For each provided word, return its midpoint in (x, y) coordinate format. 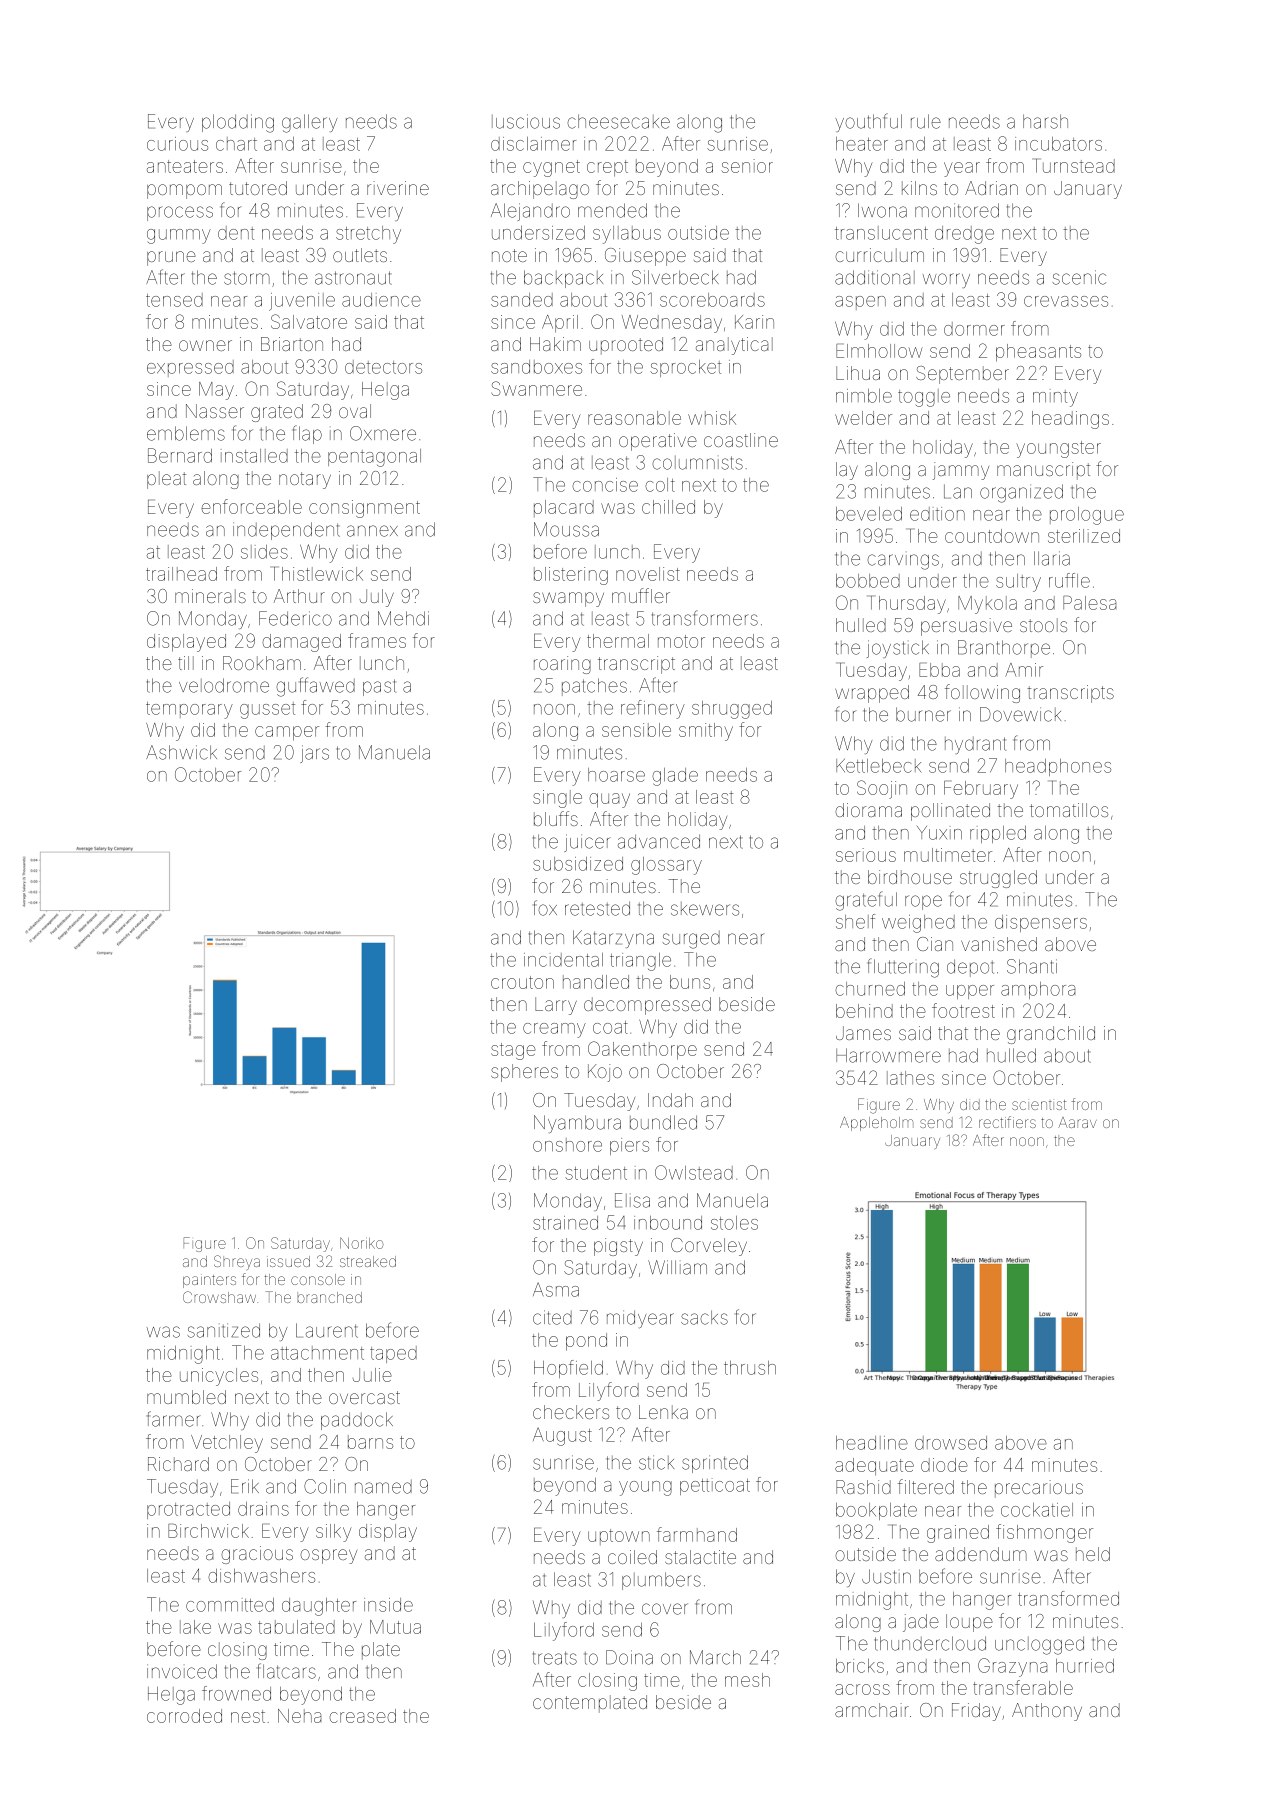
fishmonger (1044, 1533)
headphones (1058, 767)
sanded (522, 300)
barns (370, 1442)
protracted (188, 1510)
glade (675, 777)
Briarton (292, 344)
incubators (1058, 144)
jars (314, 754)
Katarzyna (613, 939)
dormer (974, 329)
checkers (571, 1412)
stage (513, 1051)
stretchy (368, 235)
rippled (998, 834)
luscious (526, 121)
